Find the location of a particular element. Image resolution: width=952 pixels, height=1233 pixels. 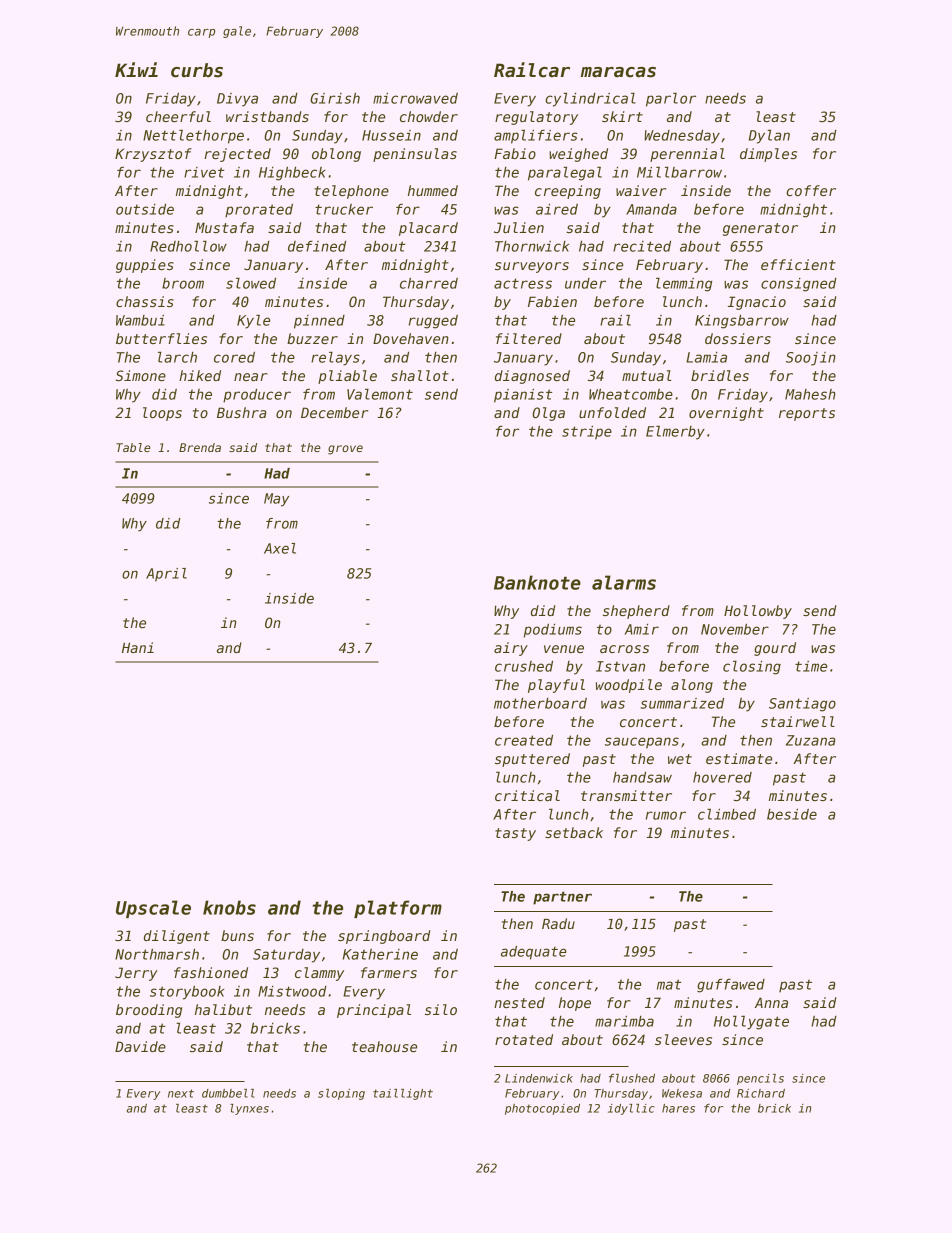

loops is located at coordinates (162, 414).
